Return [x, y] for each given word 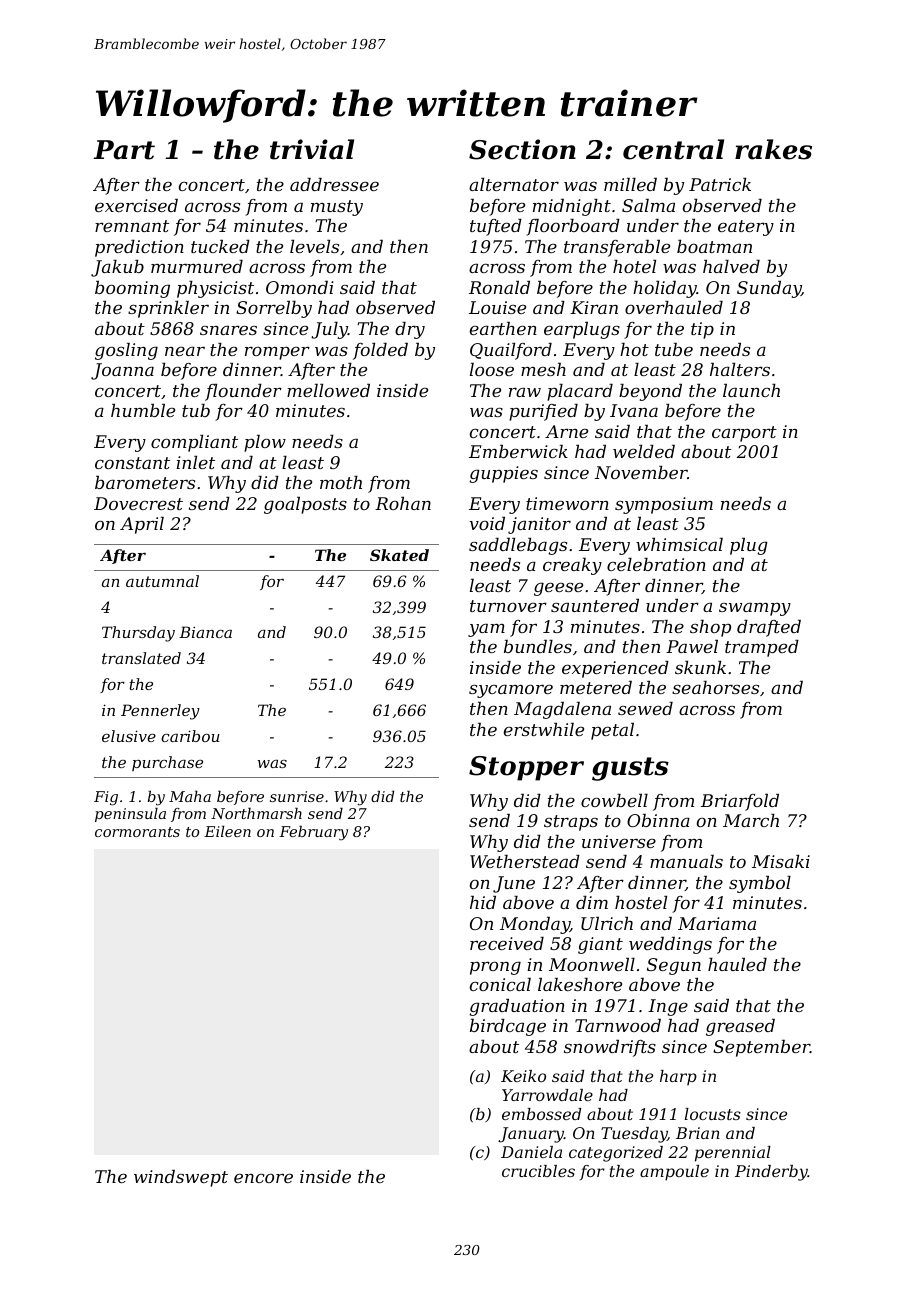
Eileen [227, 831]
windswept [181, 1178]
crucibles [538, 1171]
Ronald [499, 287]
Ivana [634, 410]
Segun [674, 966]
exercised [136, 205]
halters [740, 369]
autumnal [162, 581]
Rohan [403, 503]
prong [495, 968]
